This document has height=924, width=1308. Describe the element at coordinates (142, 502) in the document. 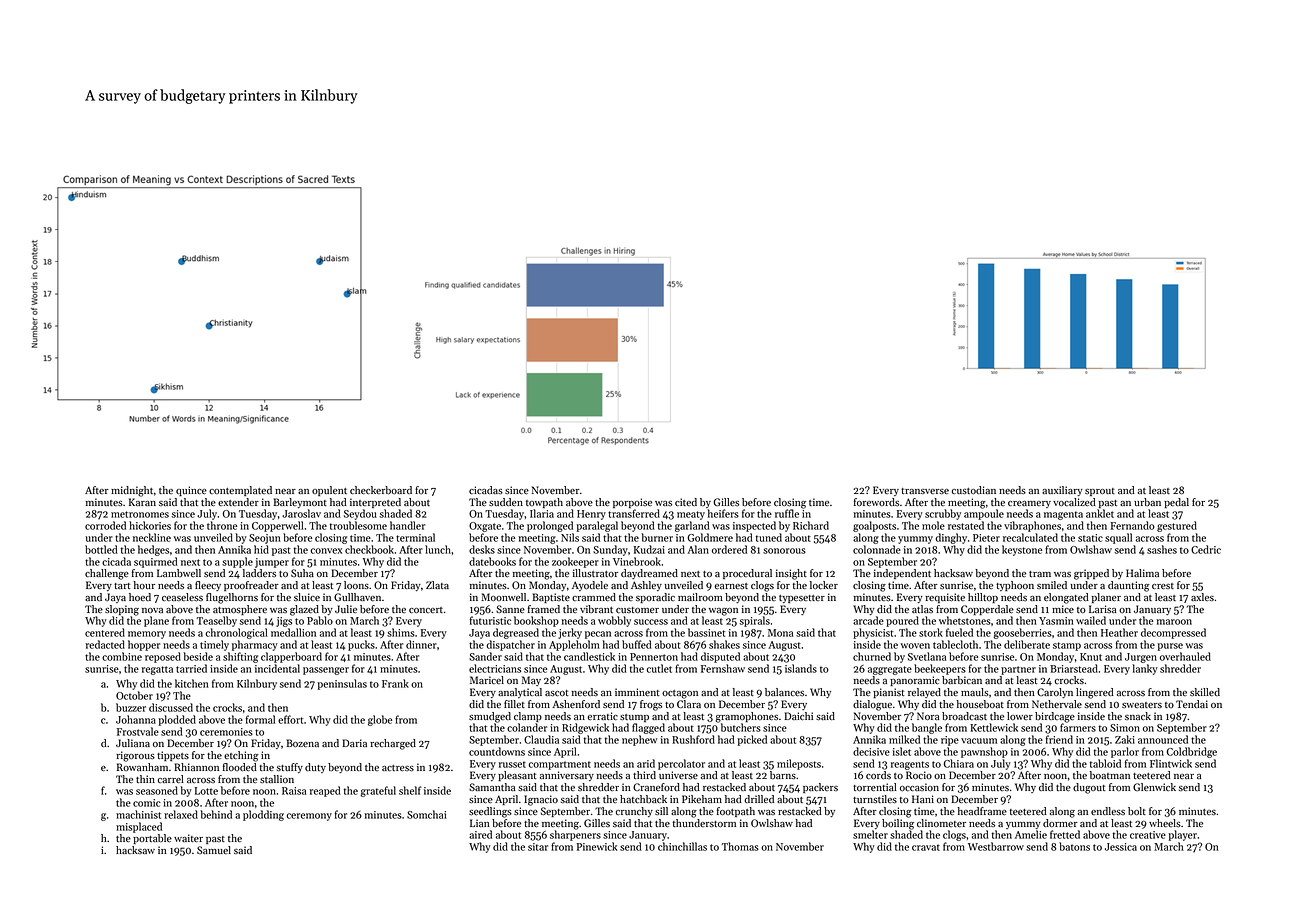

I see `Karan` at that location.
